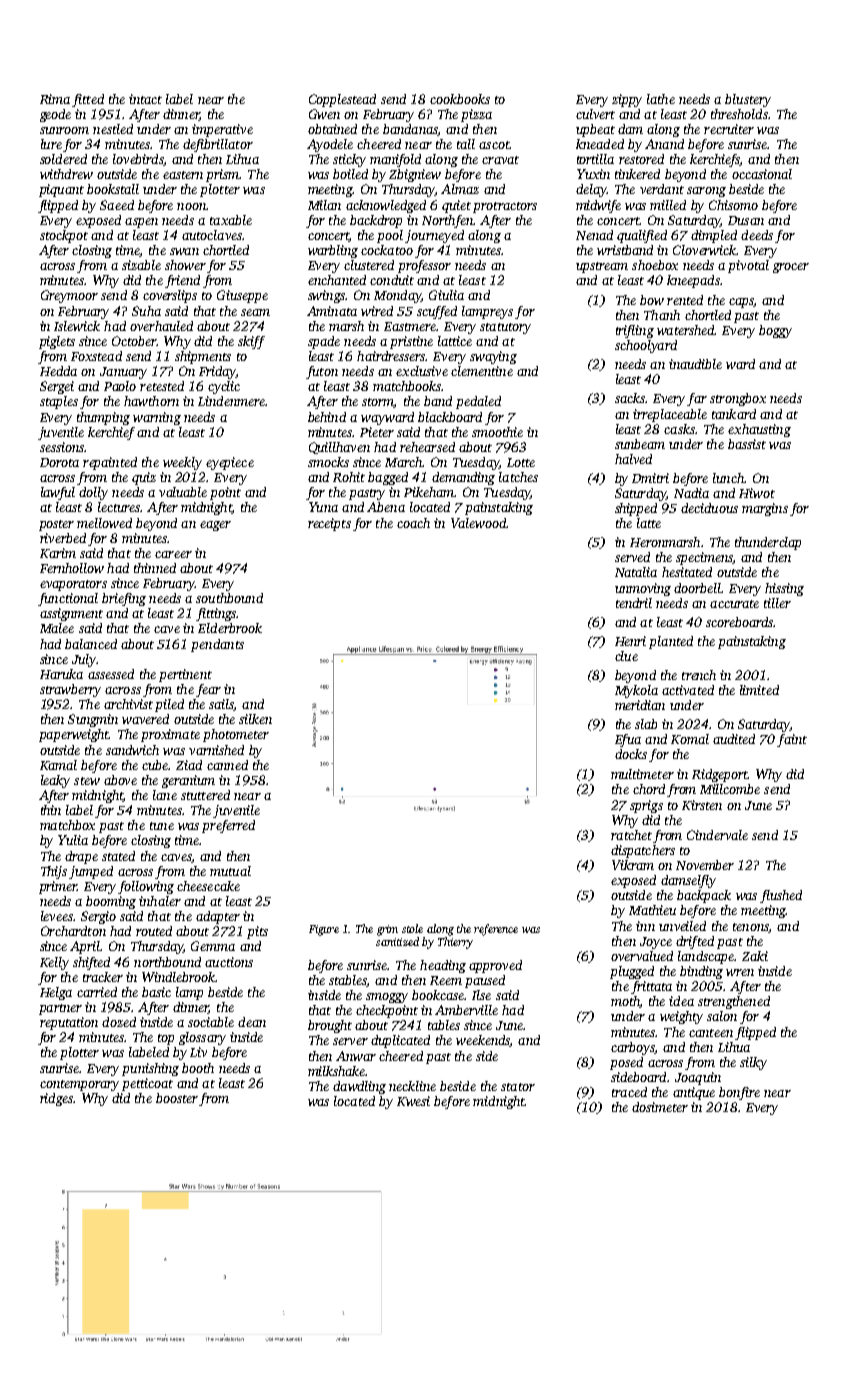 The height and width of the document is (1400, 849). Describe the element at coordinates (631, 754) in the document. I see `docks` at that location.
